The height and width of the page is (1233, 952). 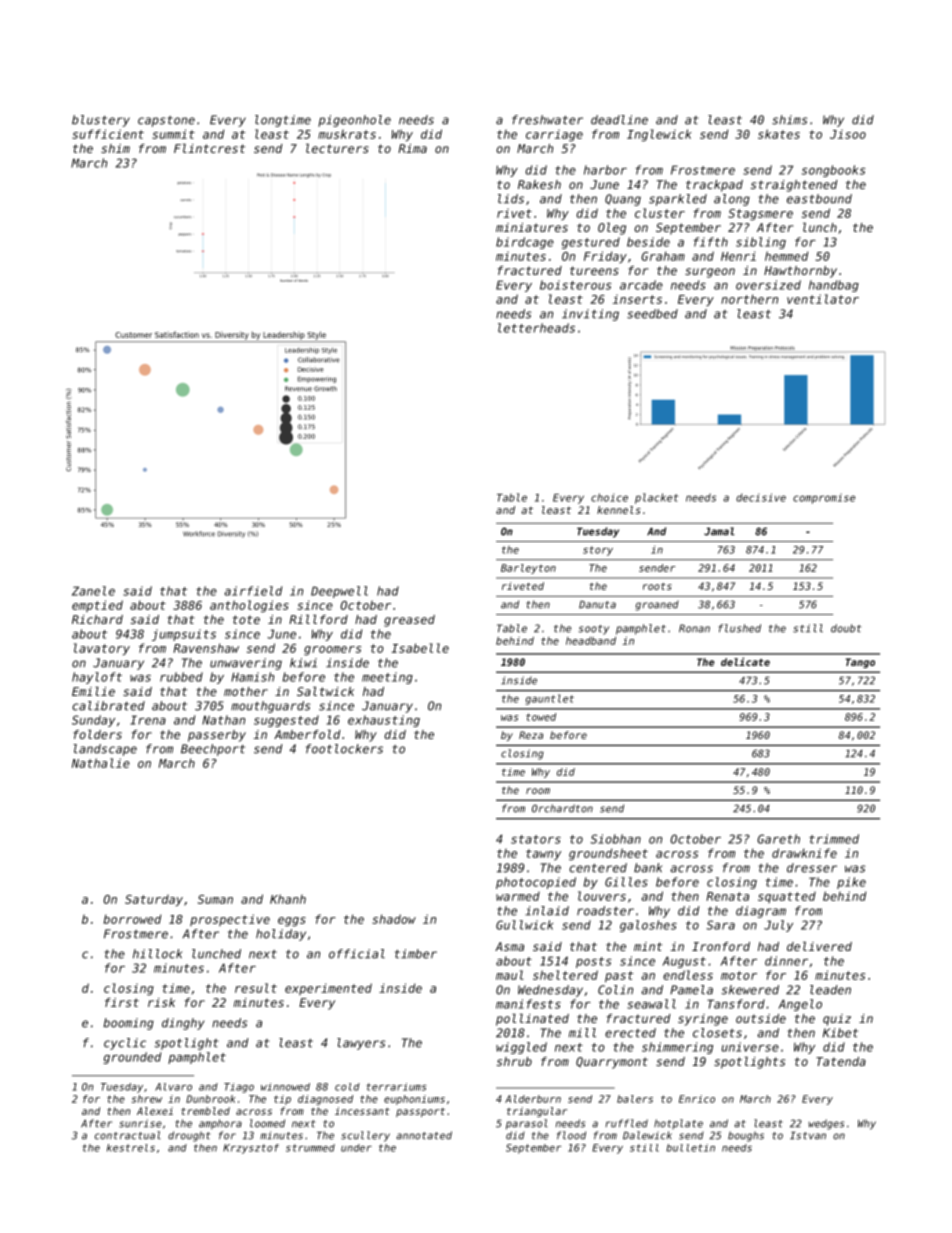 What do you see at coordinates (93, 591) in the page?
I see `Zanele` at bounding box center [93, 591].
